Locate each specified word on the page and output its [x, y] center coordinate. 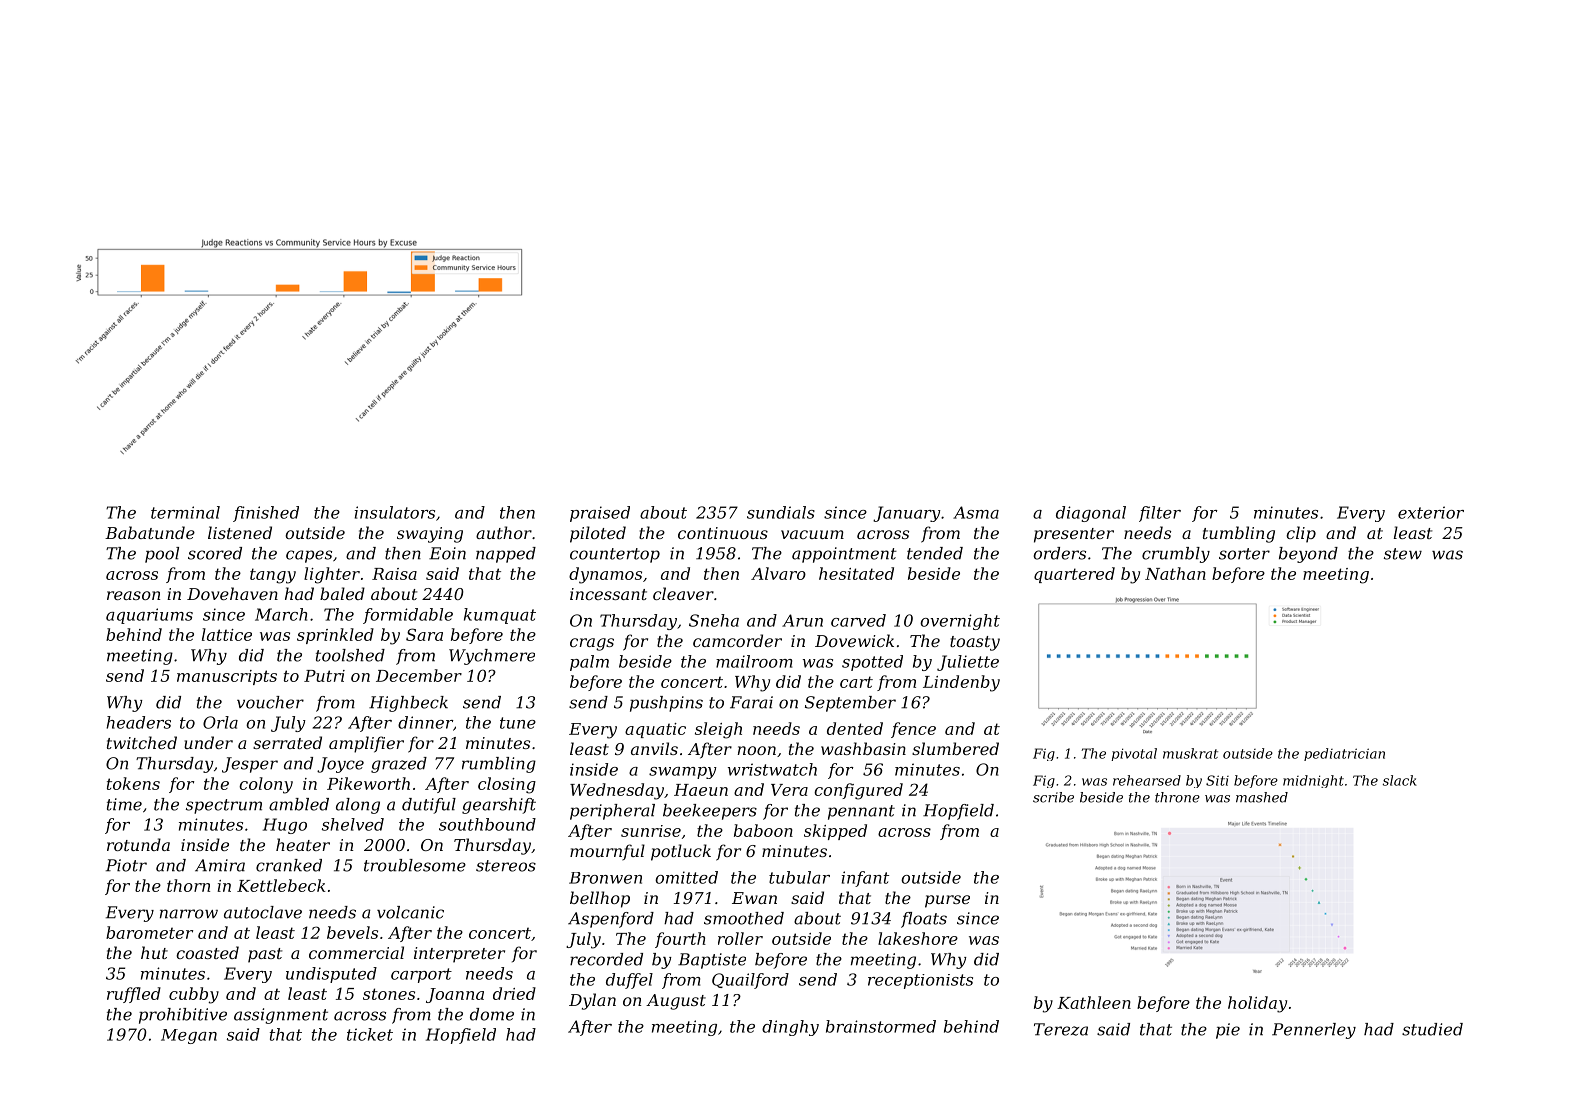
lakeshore [918, 938]
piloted [598, 534]
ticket [370, 1034]
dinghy [790, 1028]
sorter [1244, 554]
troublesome [415, 865]
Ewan [754, 898]
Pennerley [1314, 1031]
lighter [332, 575]
